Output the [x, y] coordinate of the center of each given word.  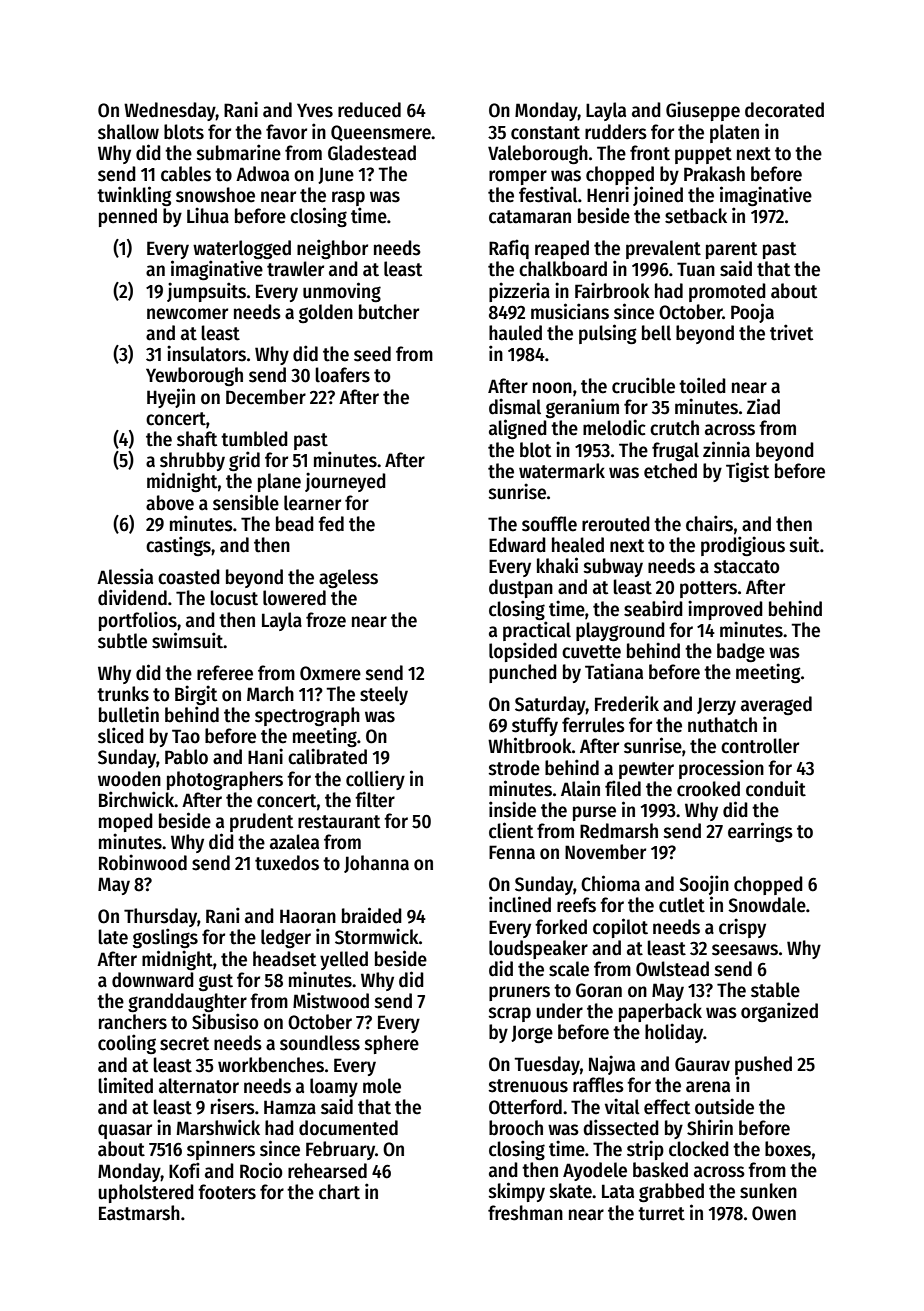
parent [731, 250]
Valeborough [538, 154]
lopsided [523, 652]
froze [326, 620]
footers [227, 1192]
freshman [525, 1213]
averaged [776, 705]
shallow [128, 132]
